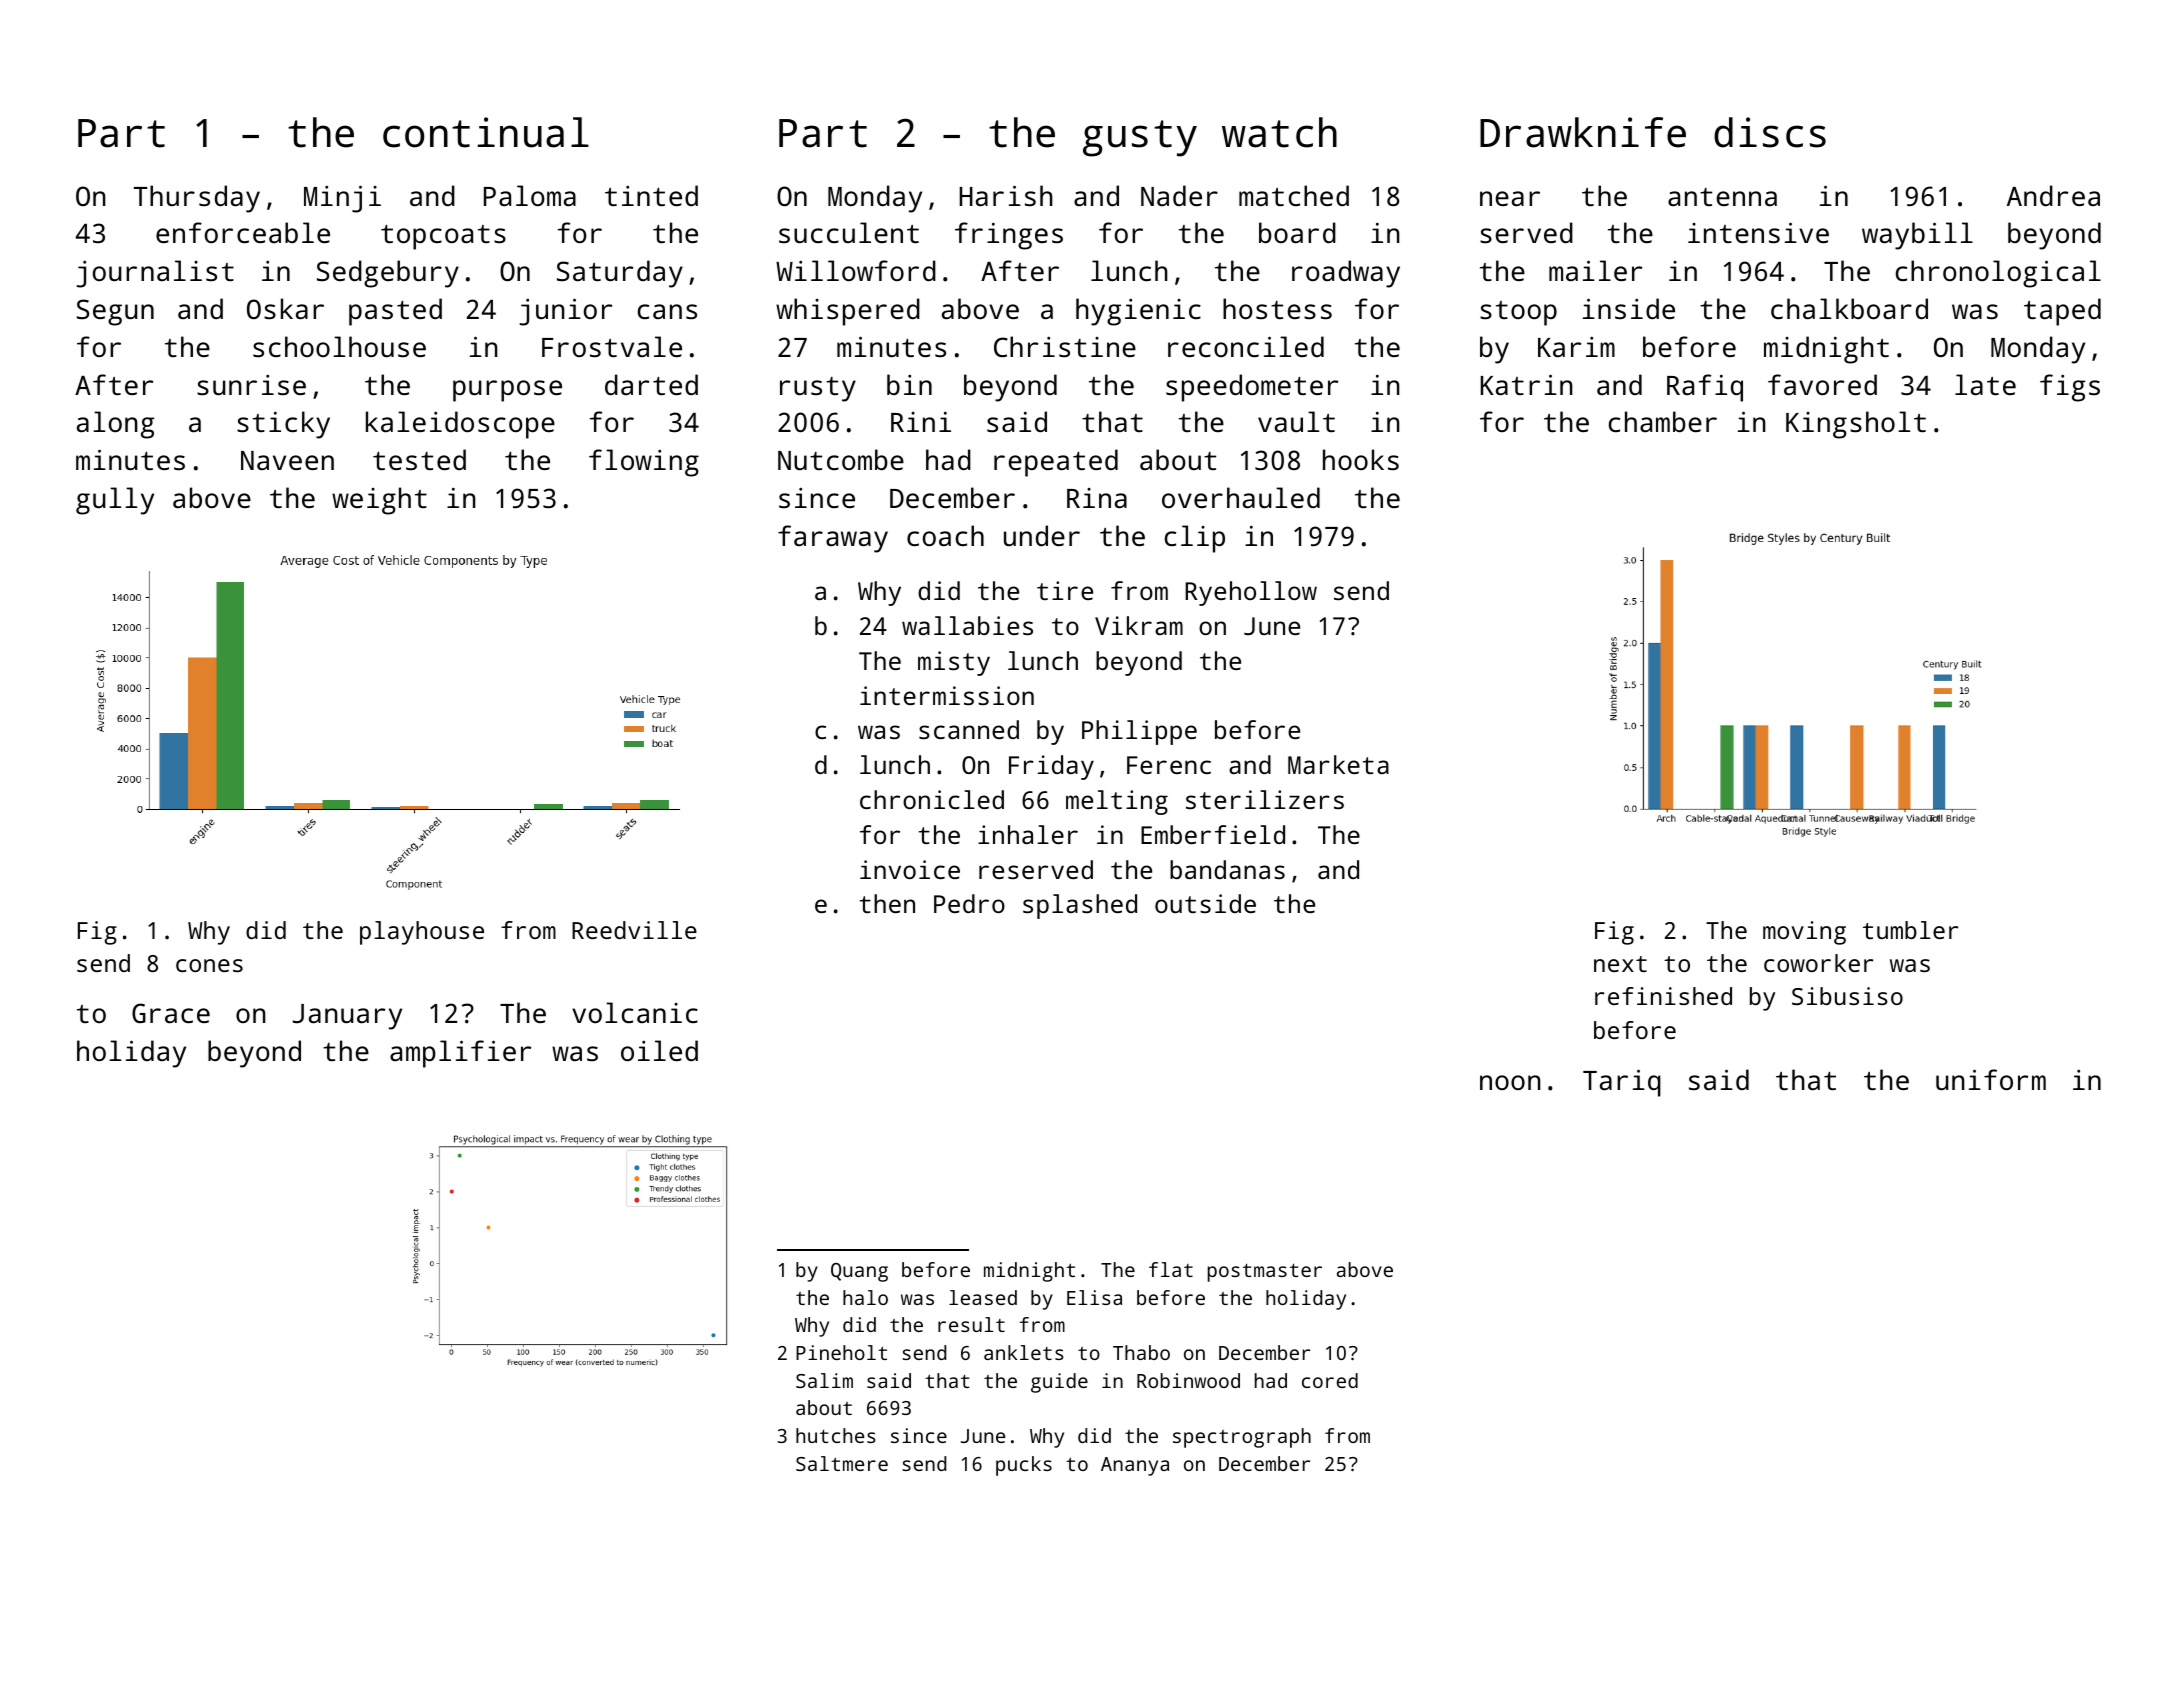 The width and height of the screenshot is (2178, 1683). Describe the element at coordinates (1856, 425) in the screenshot. I see `Kingsholt` at that location.
